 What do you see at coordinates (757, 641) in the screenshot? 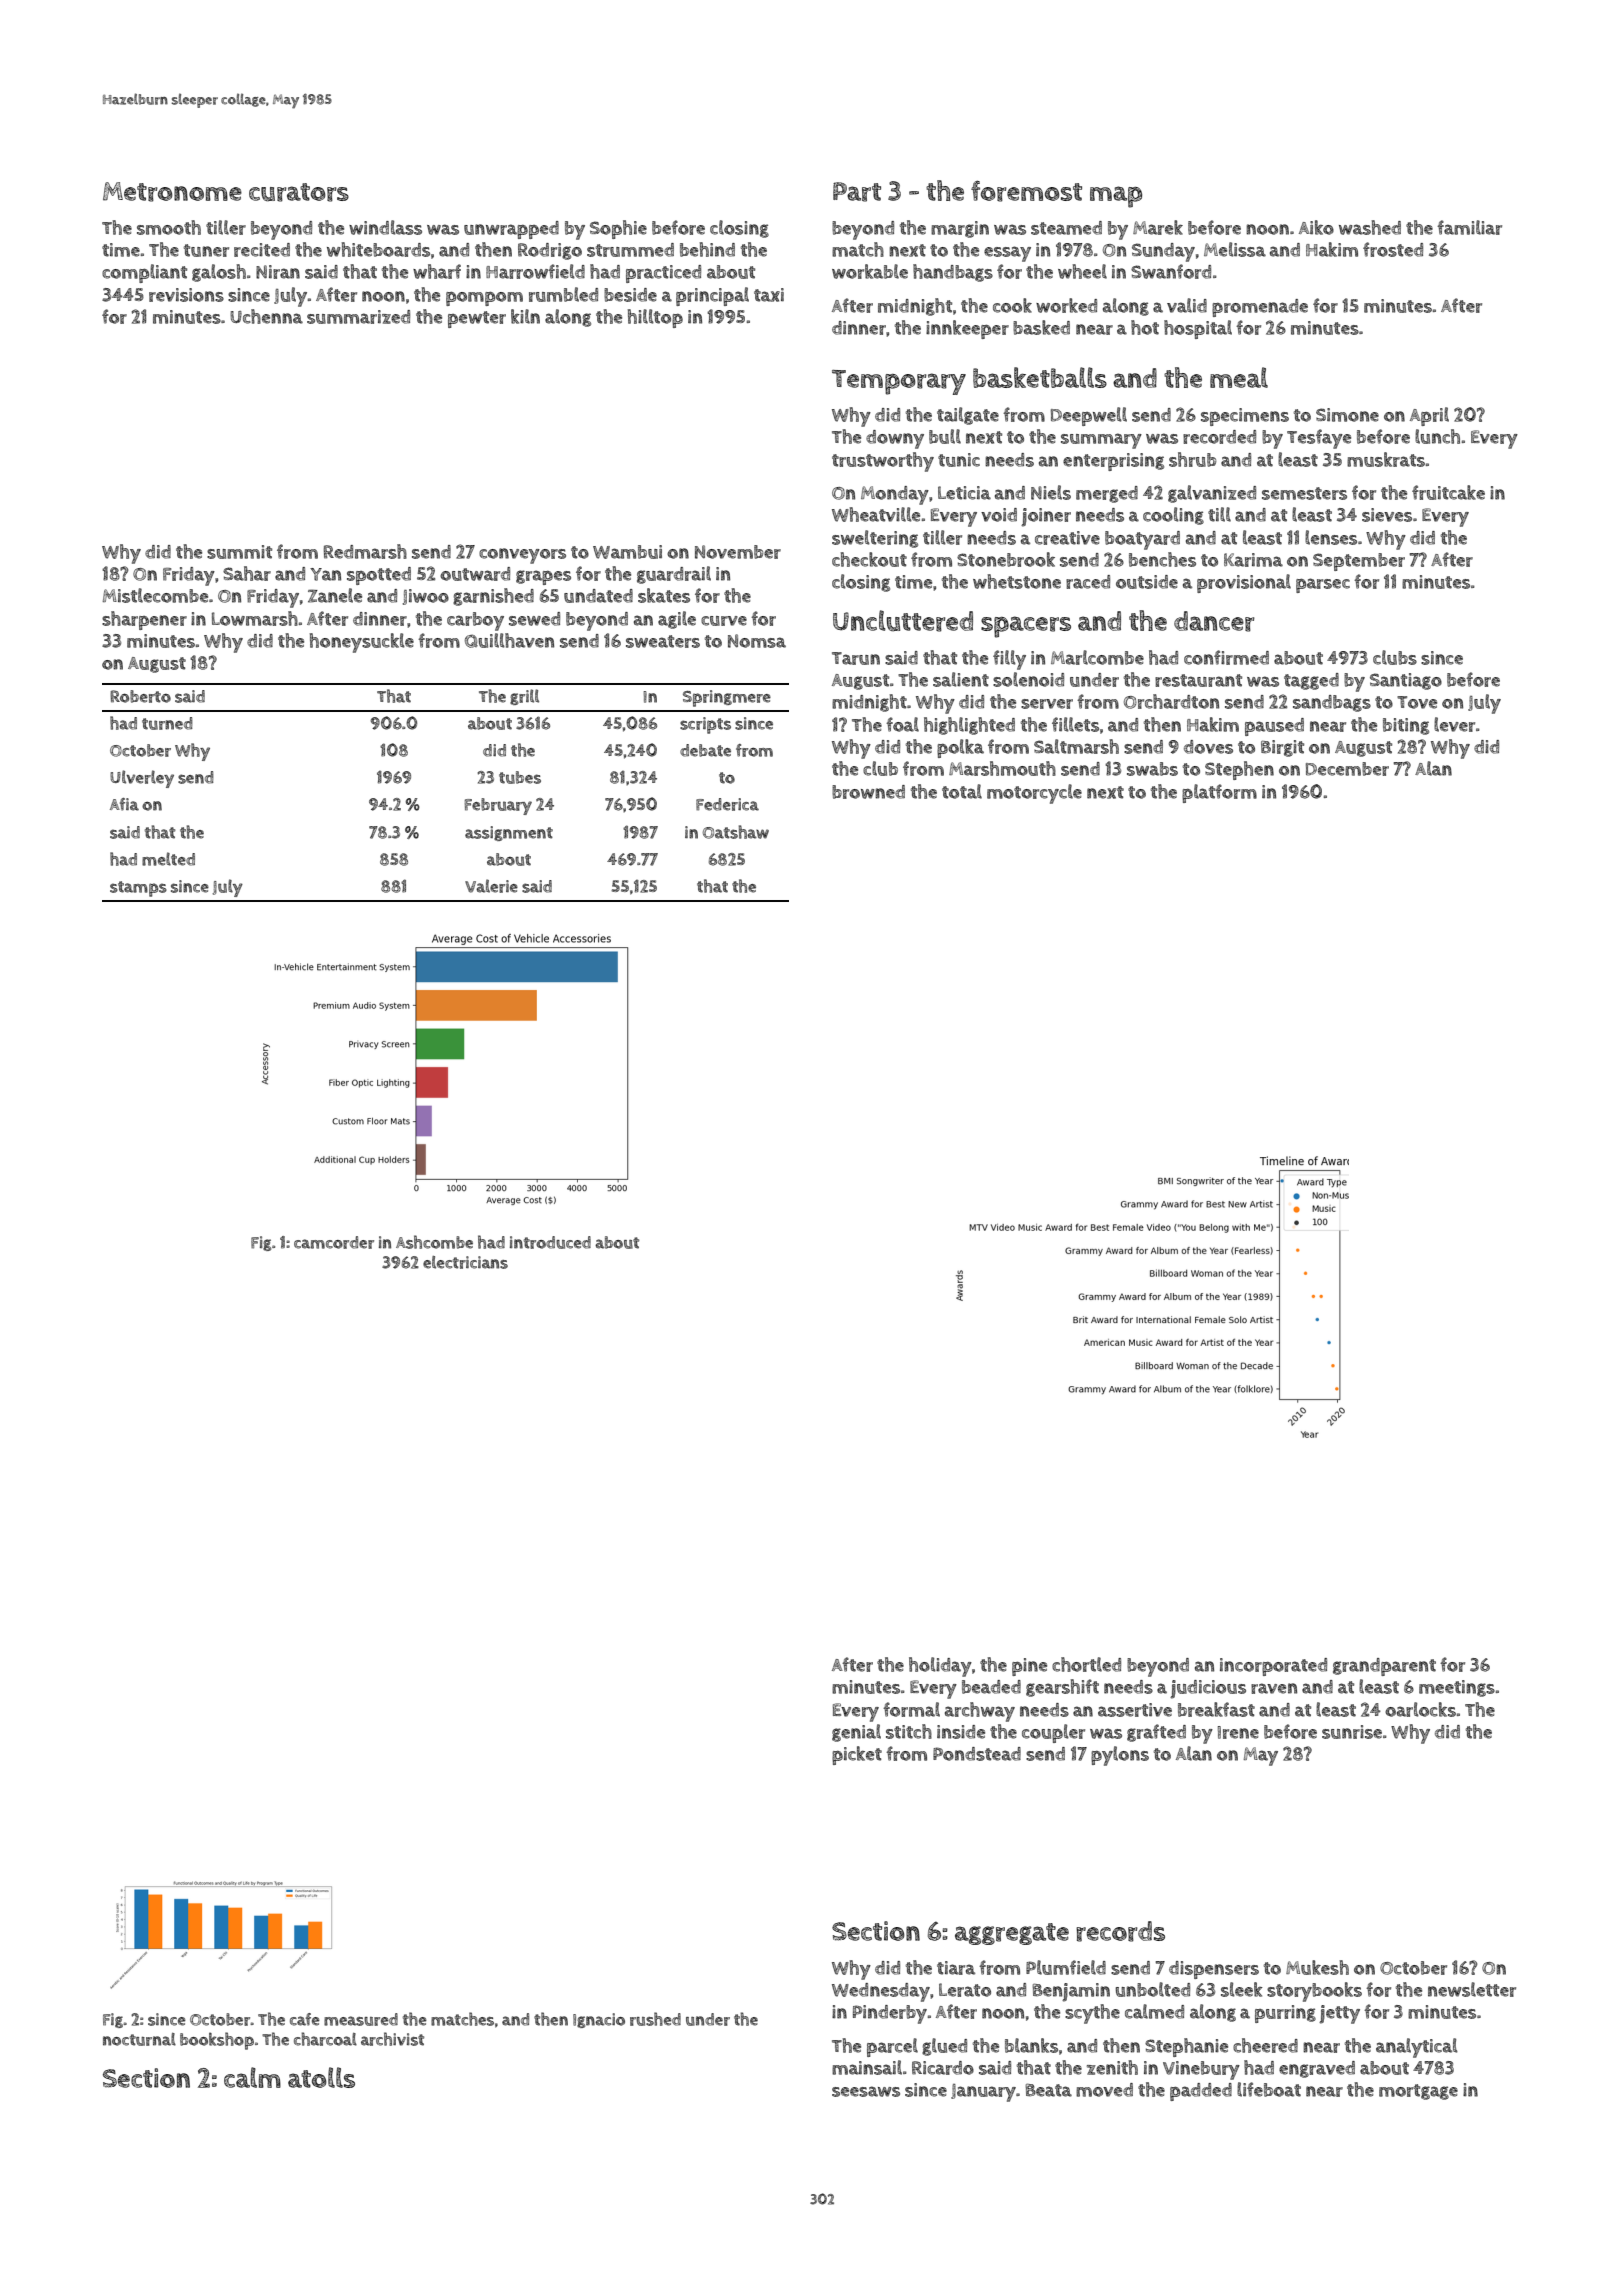
I see `Nomsa` at bounding box center [757, 641].
